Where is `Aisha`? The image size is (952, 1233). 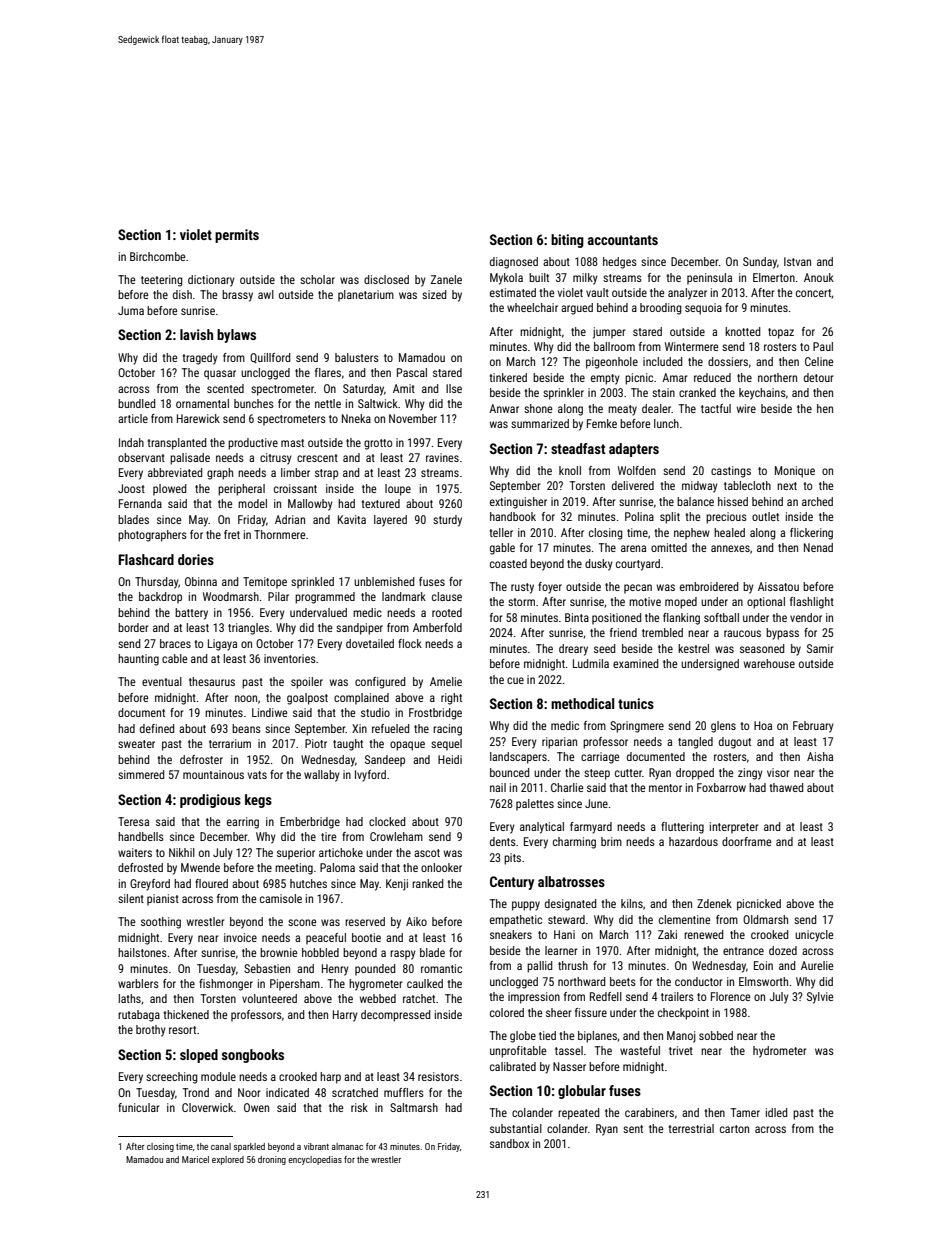 Aisha is located at coordinates (820, 756).
